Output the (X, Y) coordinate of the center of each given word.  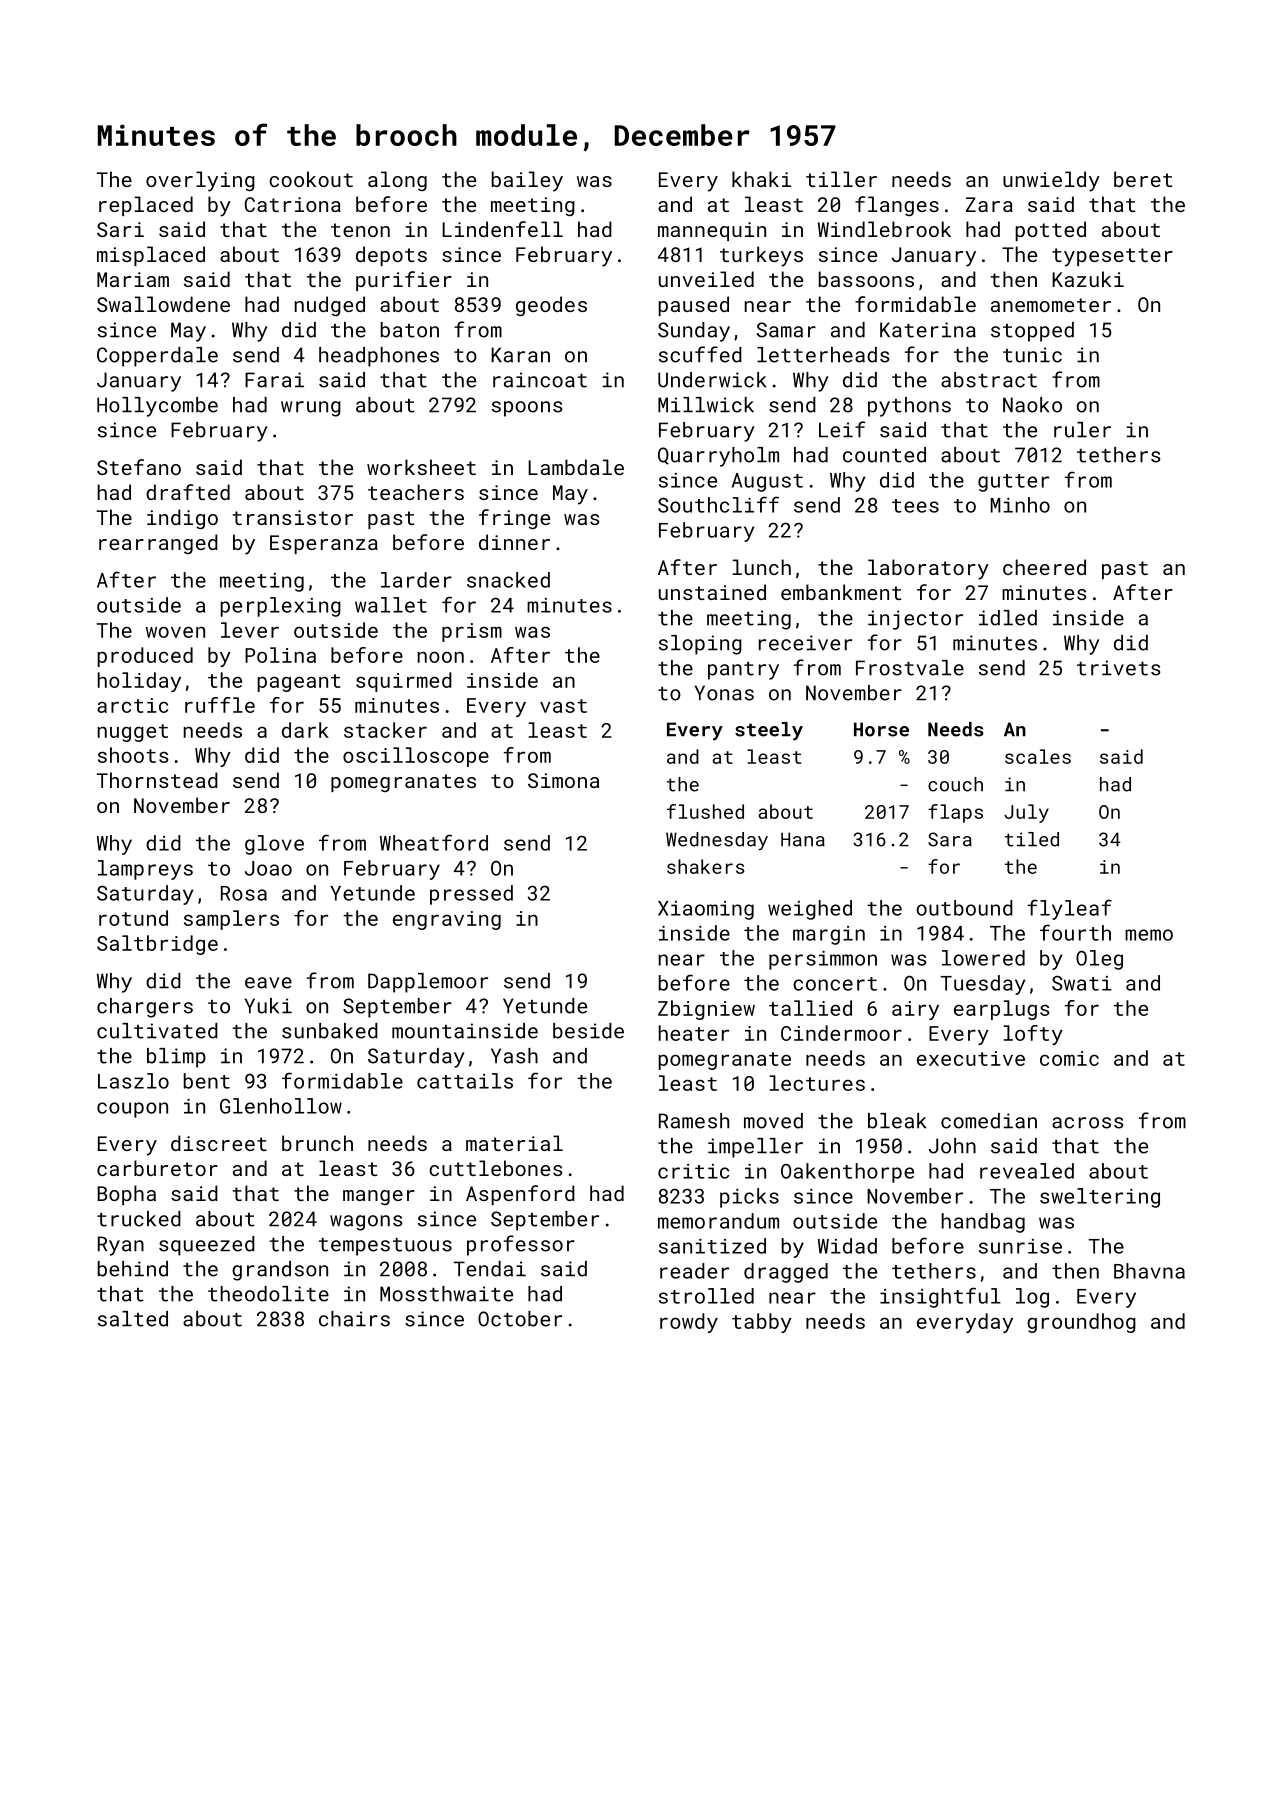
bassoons (866, 279)
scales (1038, 756)
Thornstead (157, 780)
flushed (705, 811)
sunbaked (330, 1031)
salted (133, 1319)
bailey (527, 181)
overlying (200, 181)
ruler (1082, 430)
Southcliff (718, 504)
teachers (416, 492)
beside (588, 1031)
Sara (950, 839)
